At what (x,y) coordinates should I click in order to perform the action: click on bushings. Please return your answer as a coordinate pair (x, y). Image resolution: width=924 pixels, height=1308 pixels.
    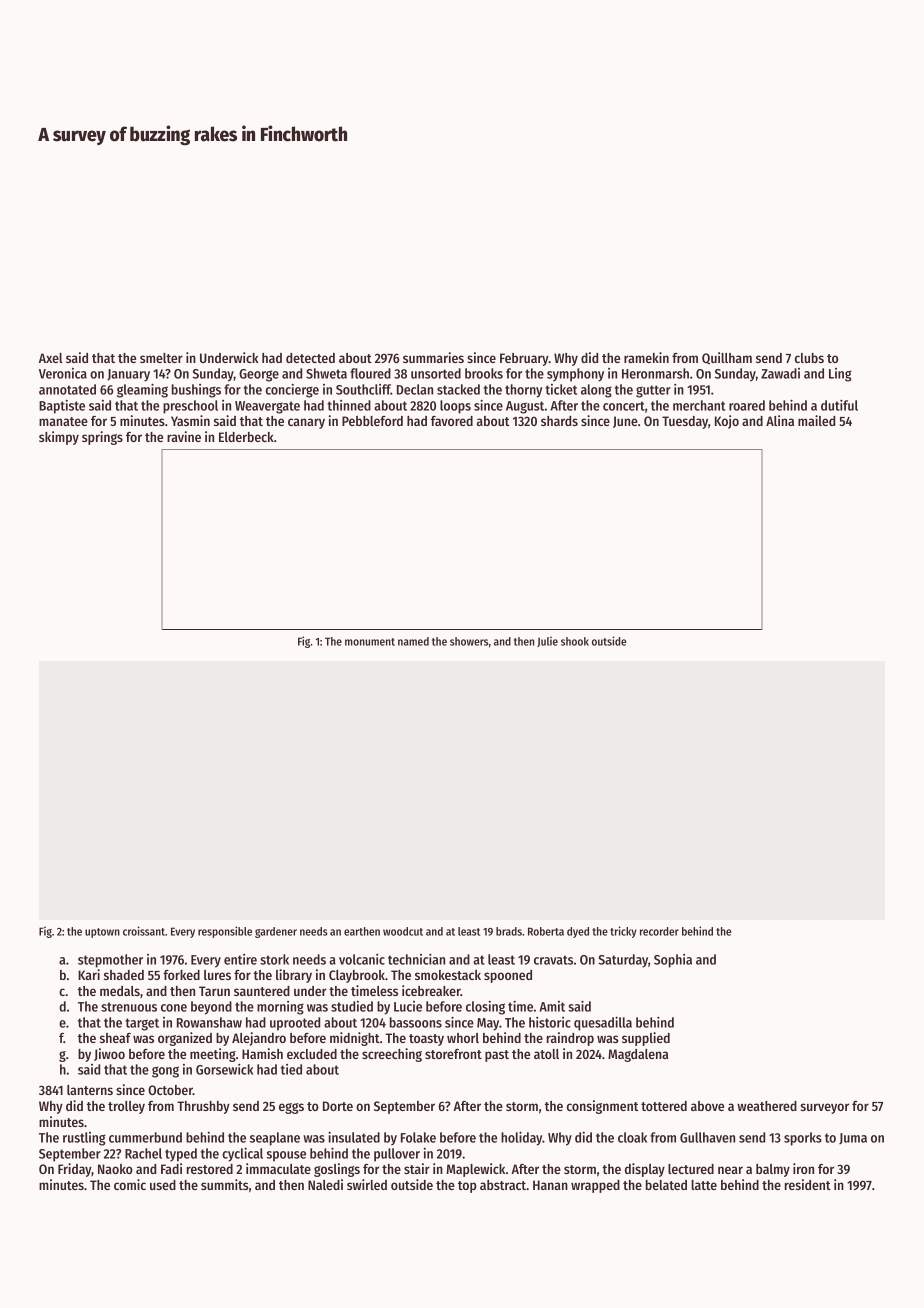
    Looking at the image, I should click on (196, 391).
